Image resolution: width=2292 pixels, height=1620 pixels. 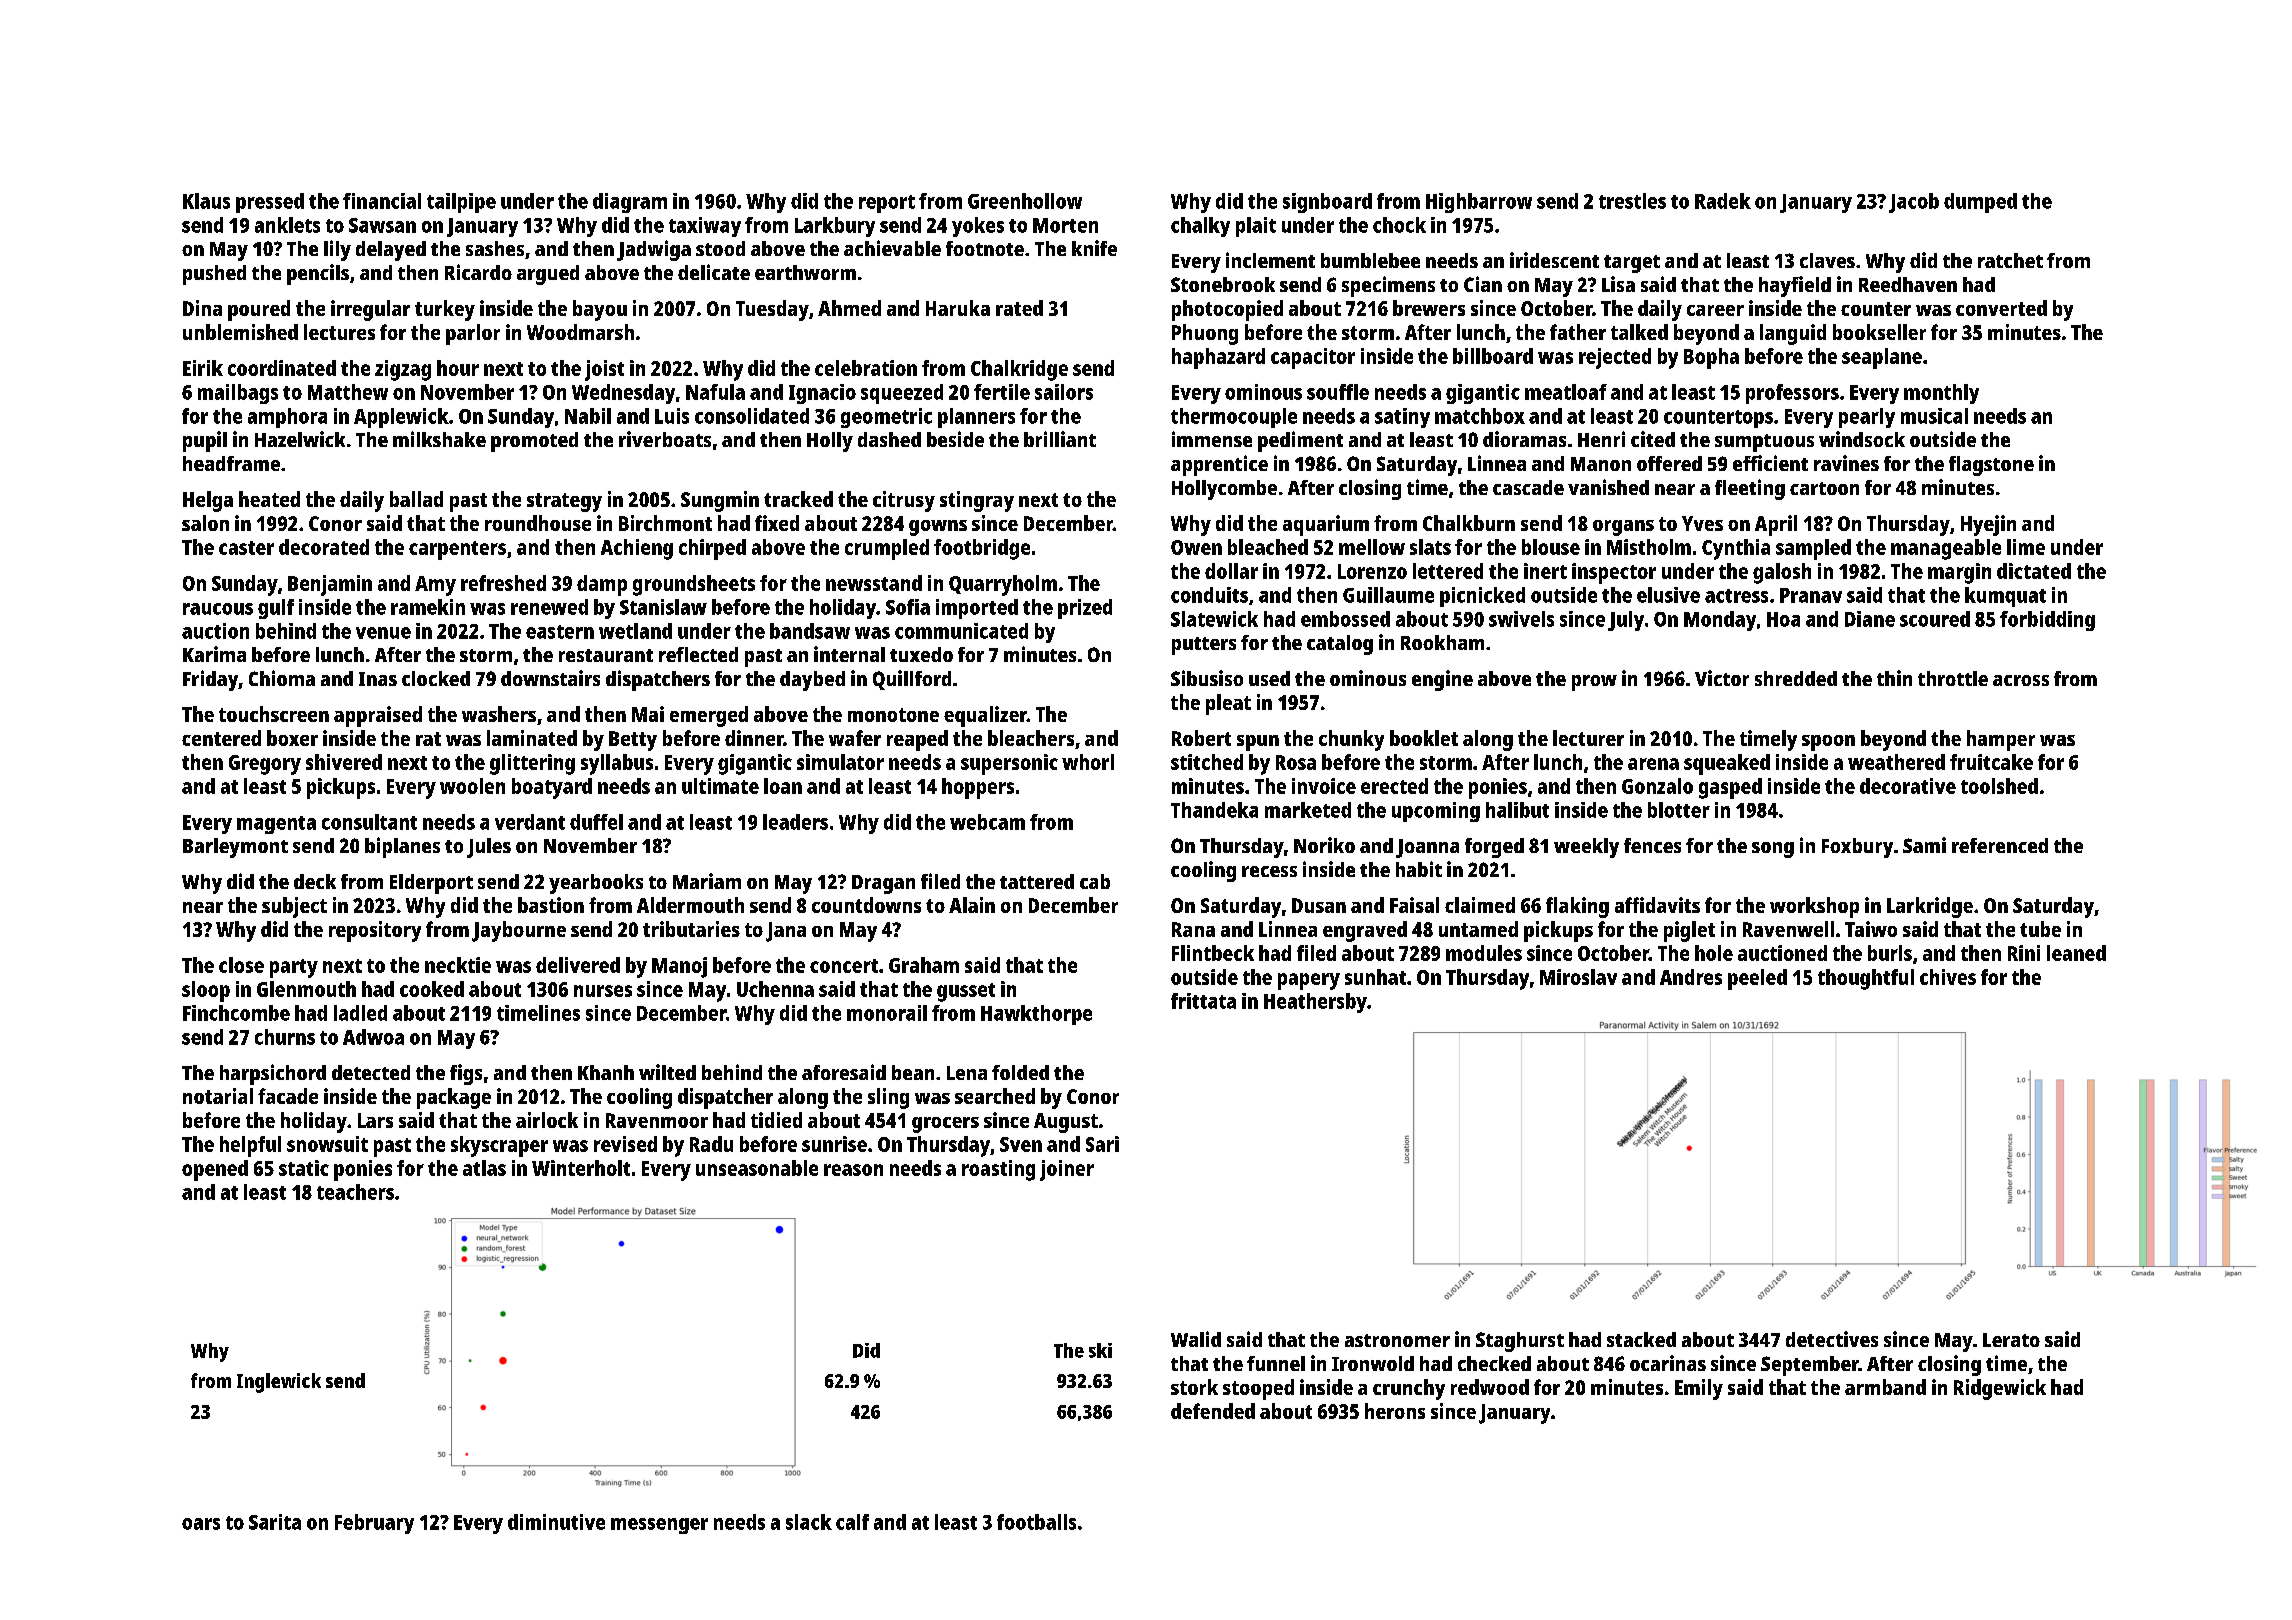 What do you see at coordinates (1711, 358) in the screenshot?
I see `Bopha` at bounding box center [1711, 358].
